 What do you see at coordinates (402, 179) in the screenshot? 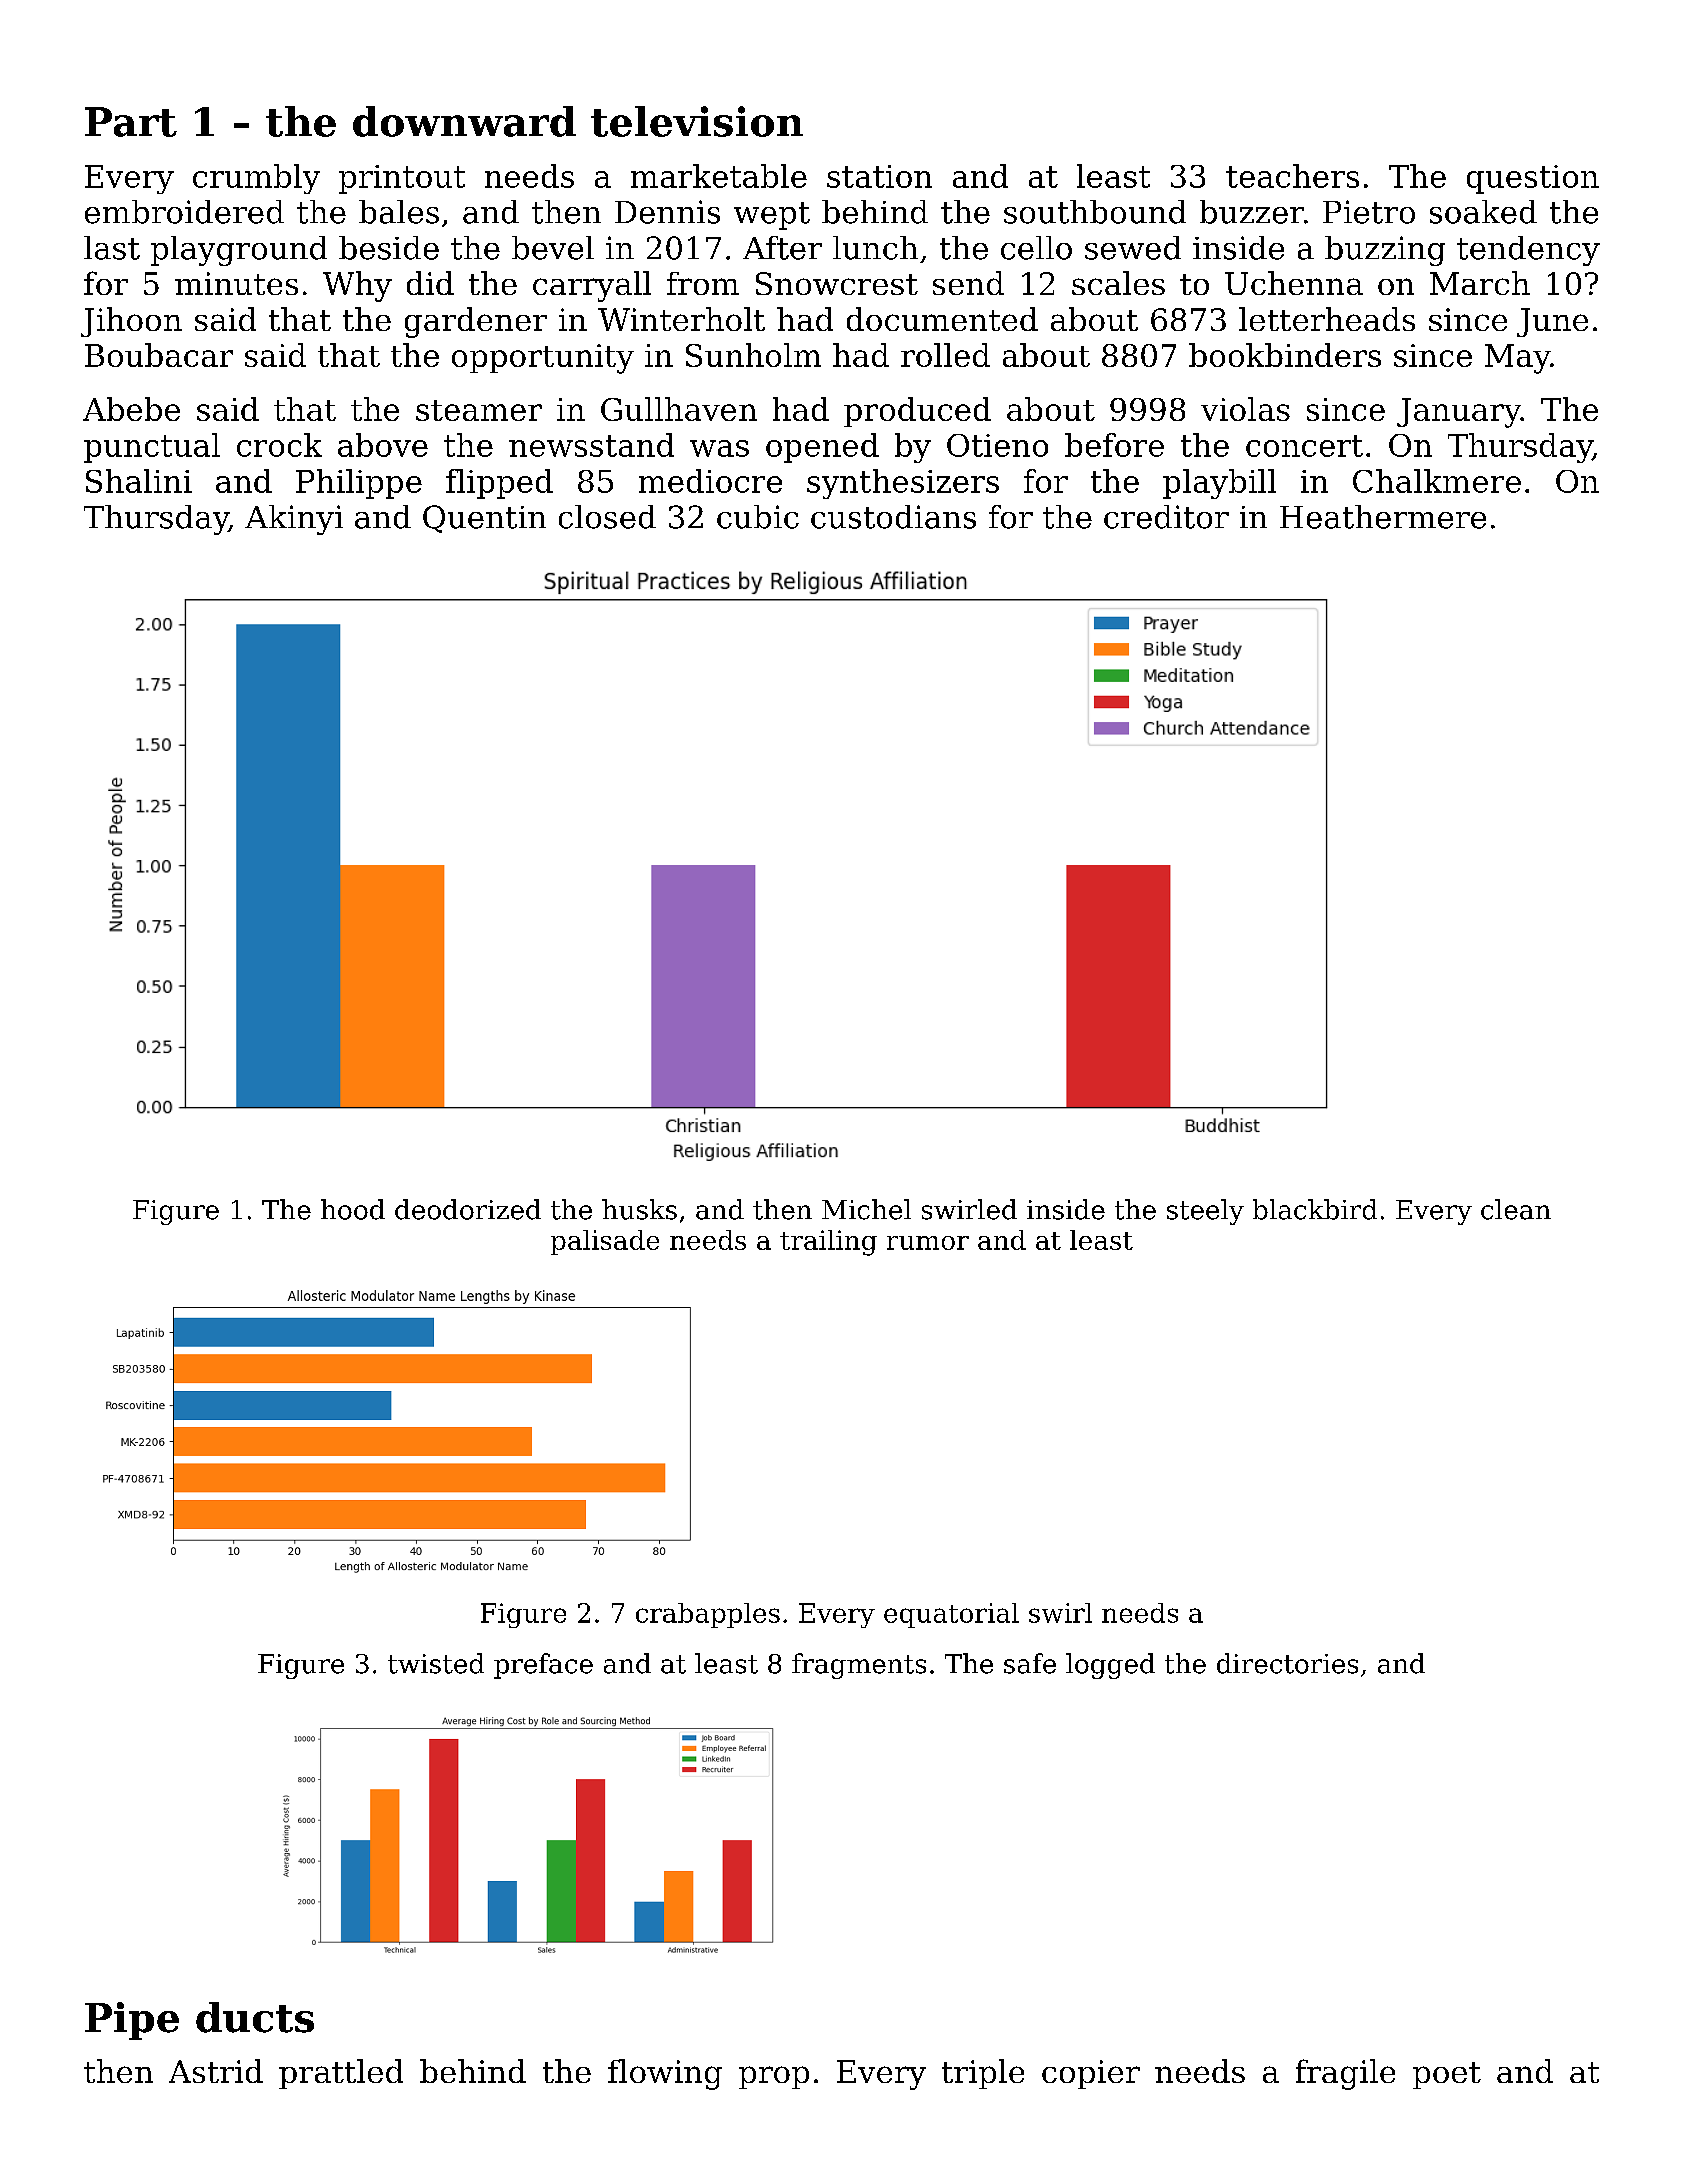
I see `printout` at bounding box center [402, 179].
